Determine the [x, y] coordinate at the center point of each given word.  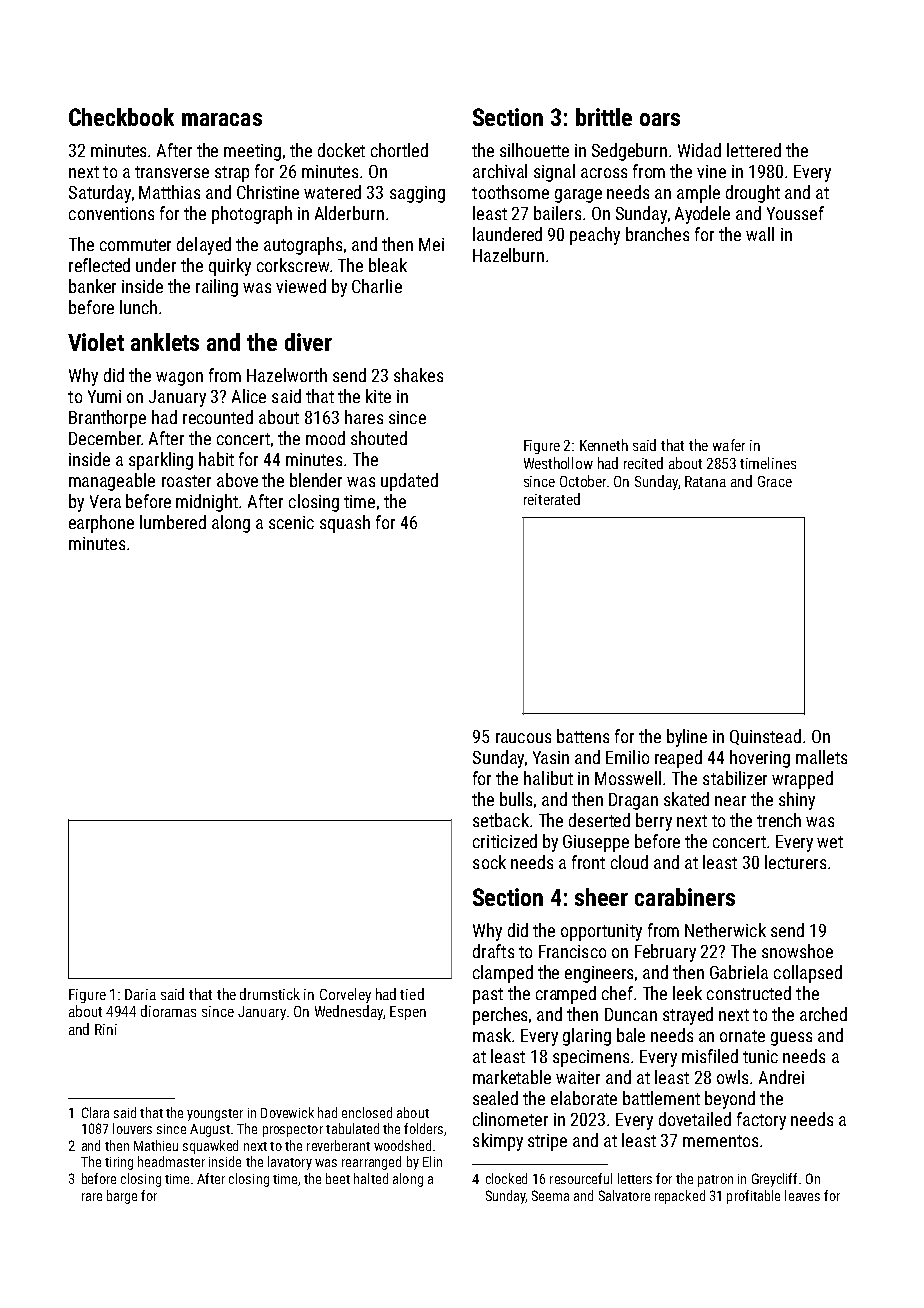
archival [500, 171]
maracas [222, 119]
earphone [101, 524]
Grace [775, 481]
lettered [754, 150]
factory [761, 1121]
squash [345, 524]
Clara [95, 1112]
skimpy [498, 1142]
